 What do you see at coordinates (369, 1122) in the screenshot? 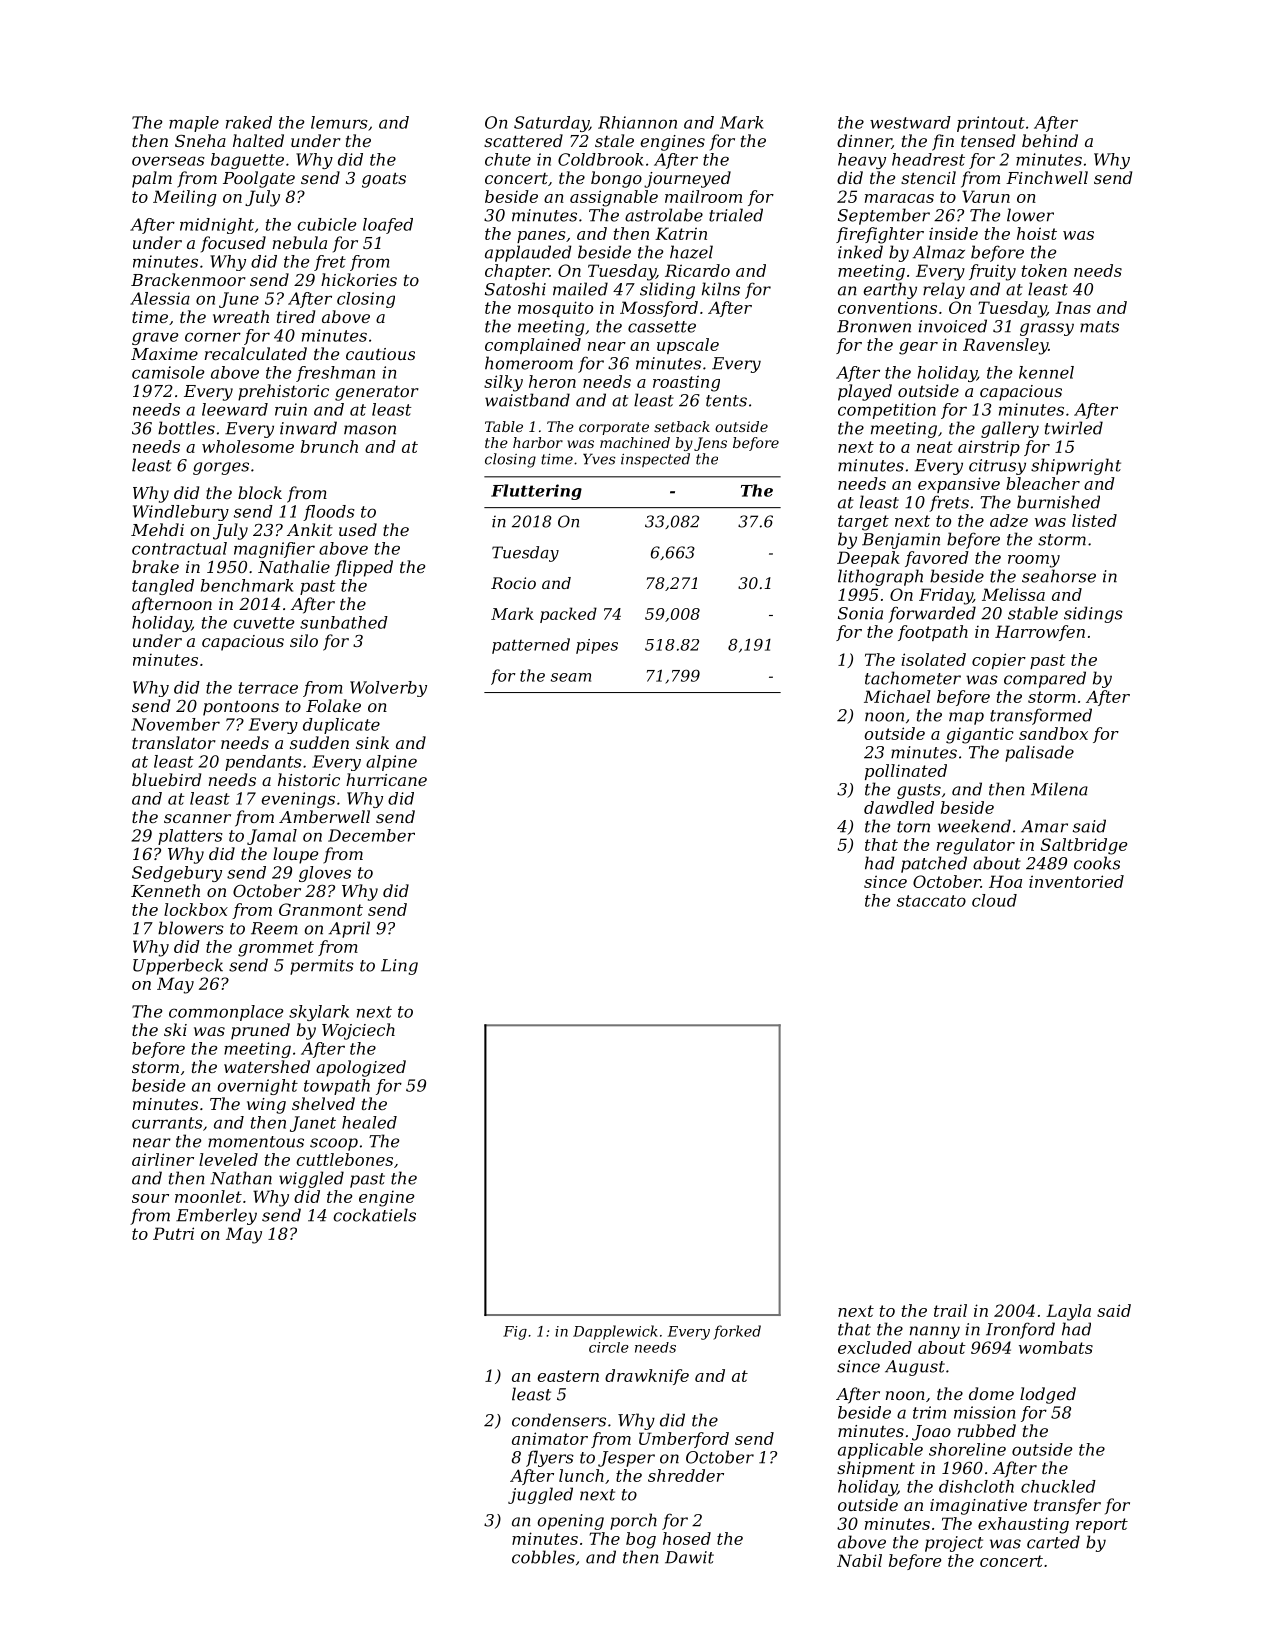
I see `healed` at bounding box center [369, 1122].
